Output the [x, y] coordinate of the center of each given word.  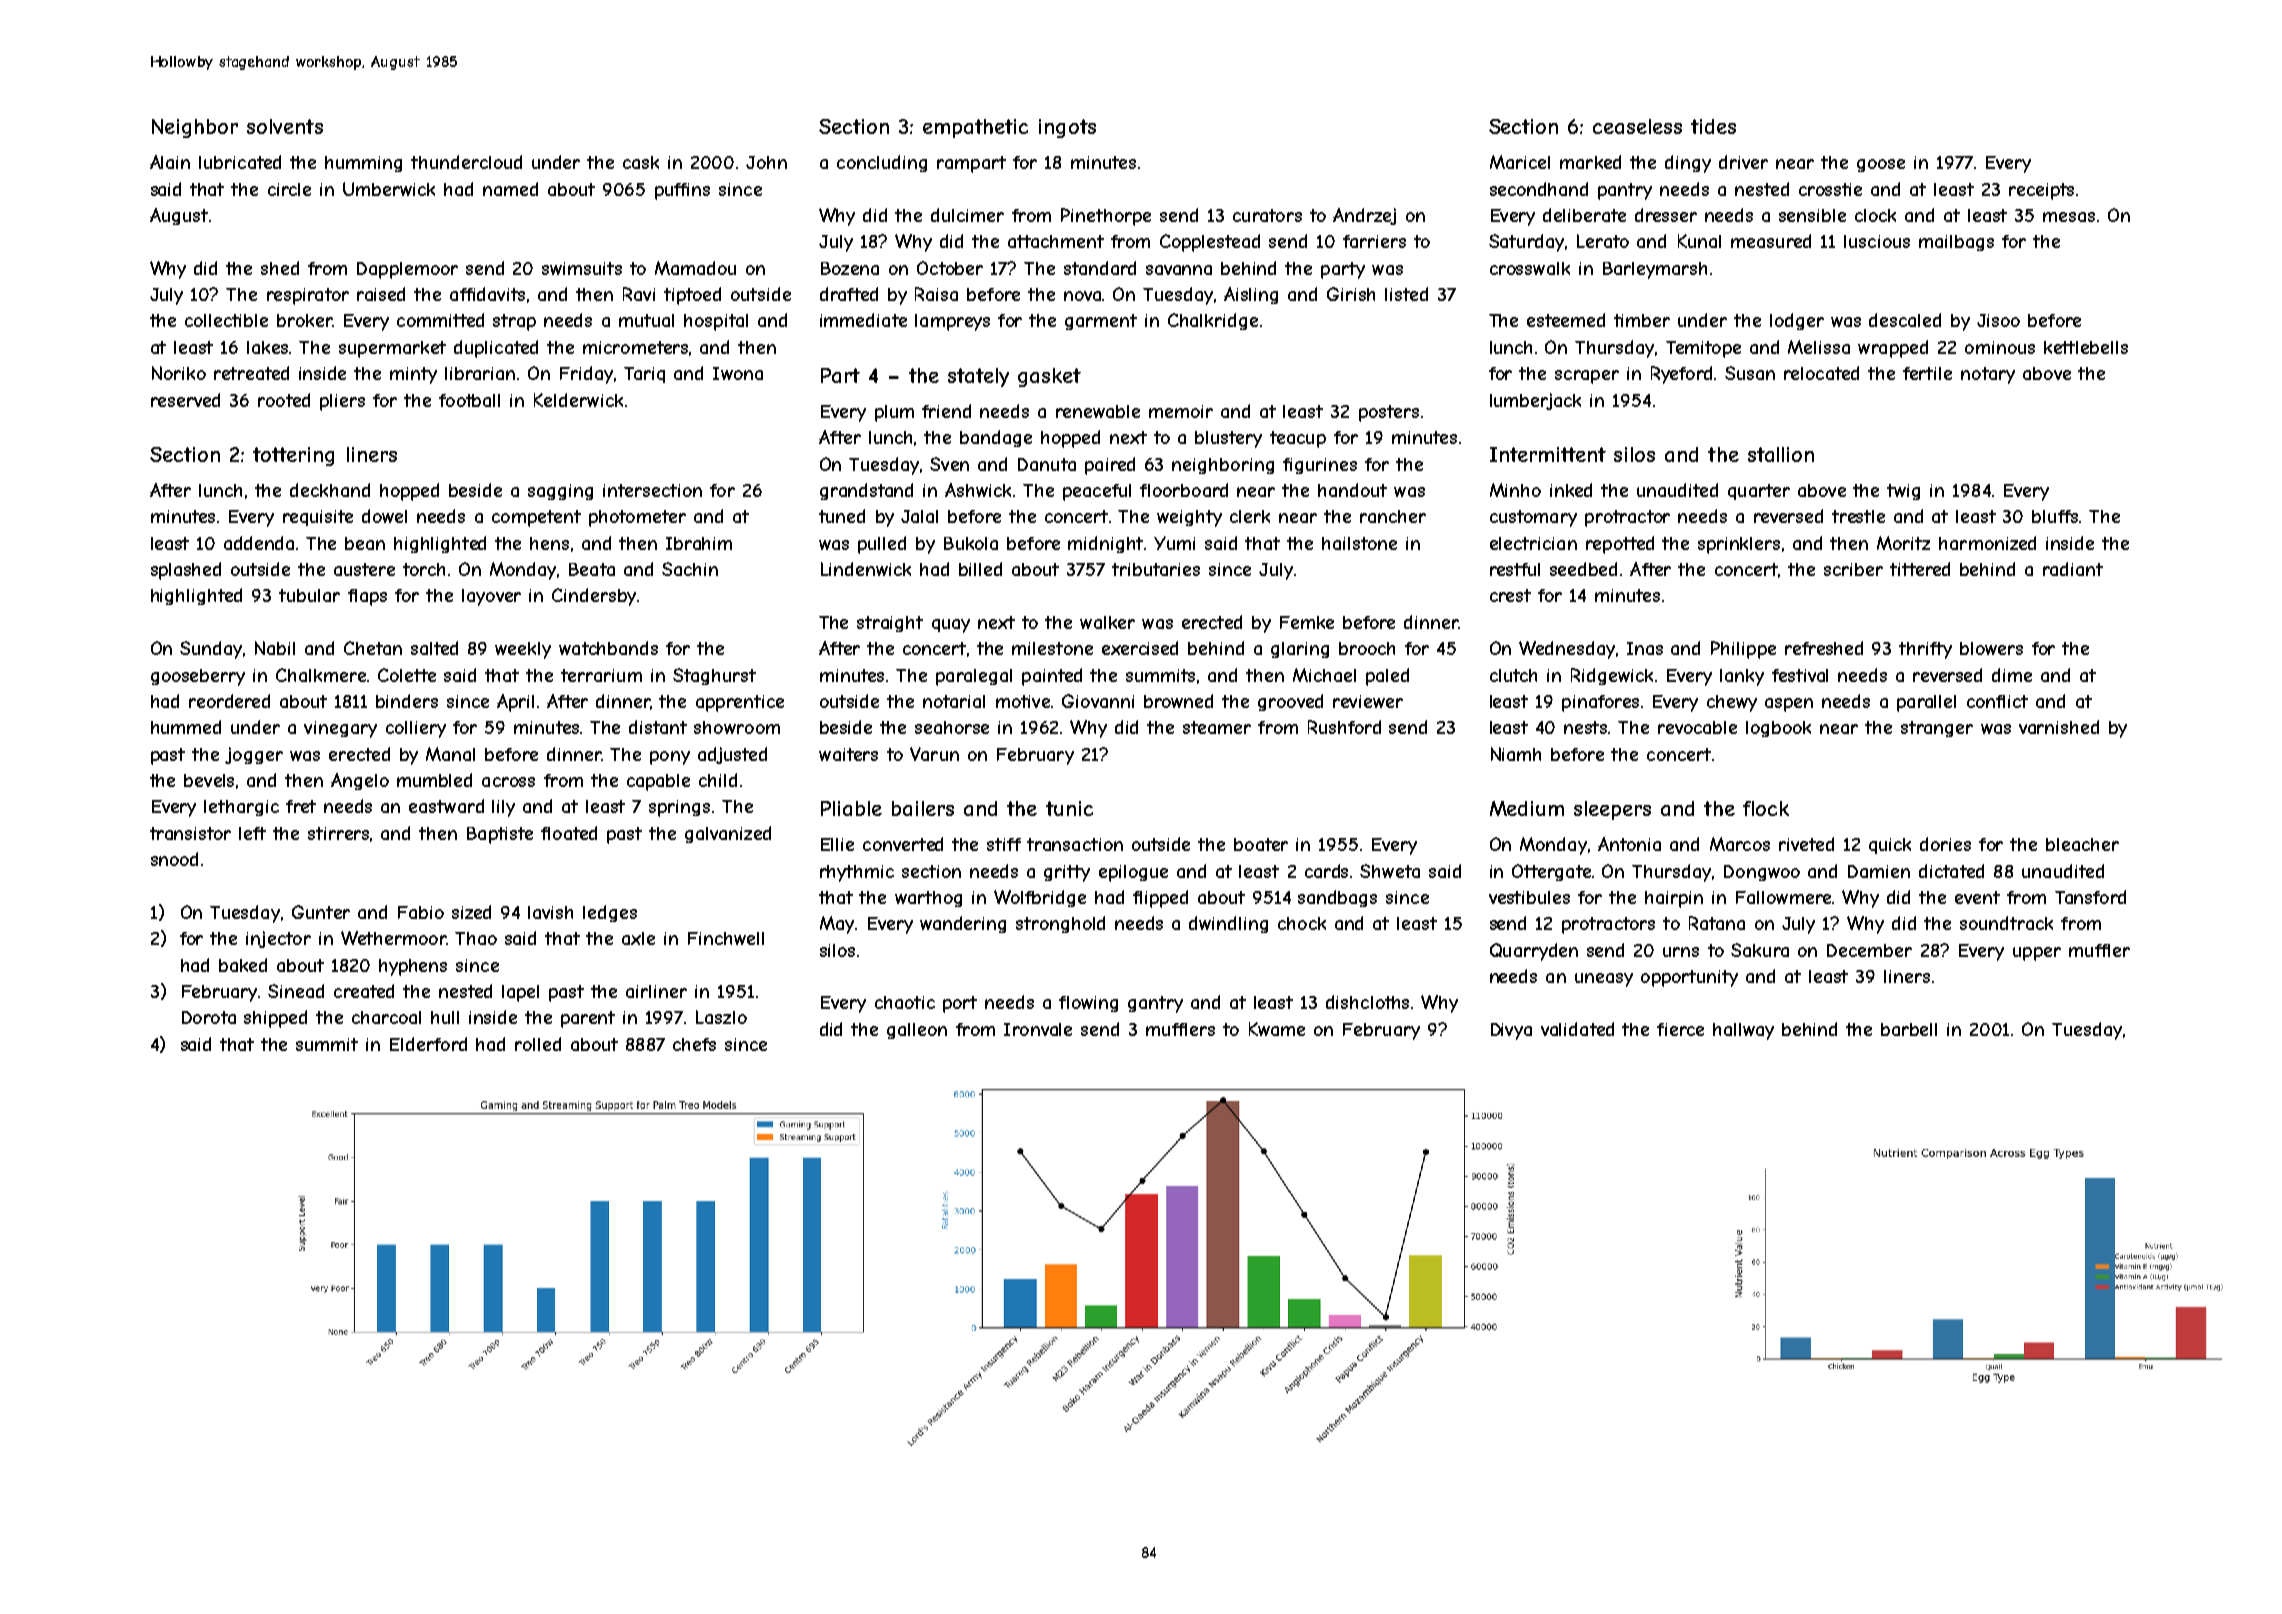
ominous [2000, 347]
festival [1800, 675]
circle [289, 189]
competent [536, 518]
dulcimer [967, 215]
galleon [917, 1031]
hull [445, 1017]
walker [1107, 622]
